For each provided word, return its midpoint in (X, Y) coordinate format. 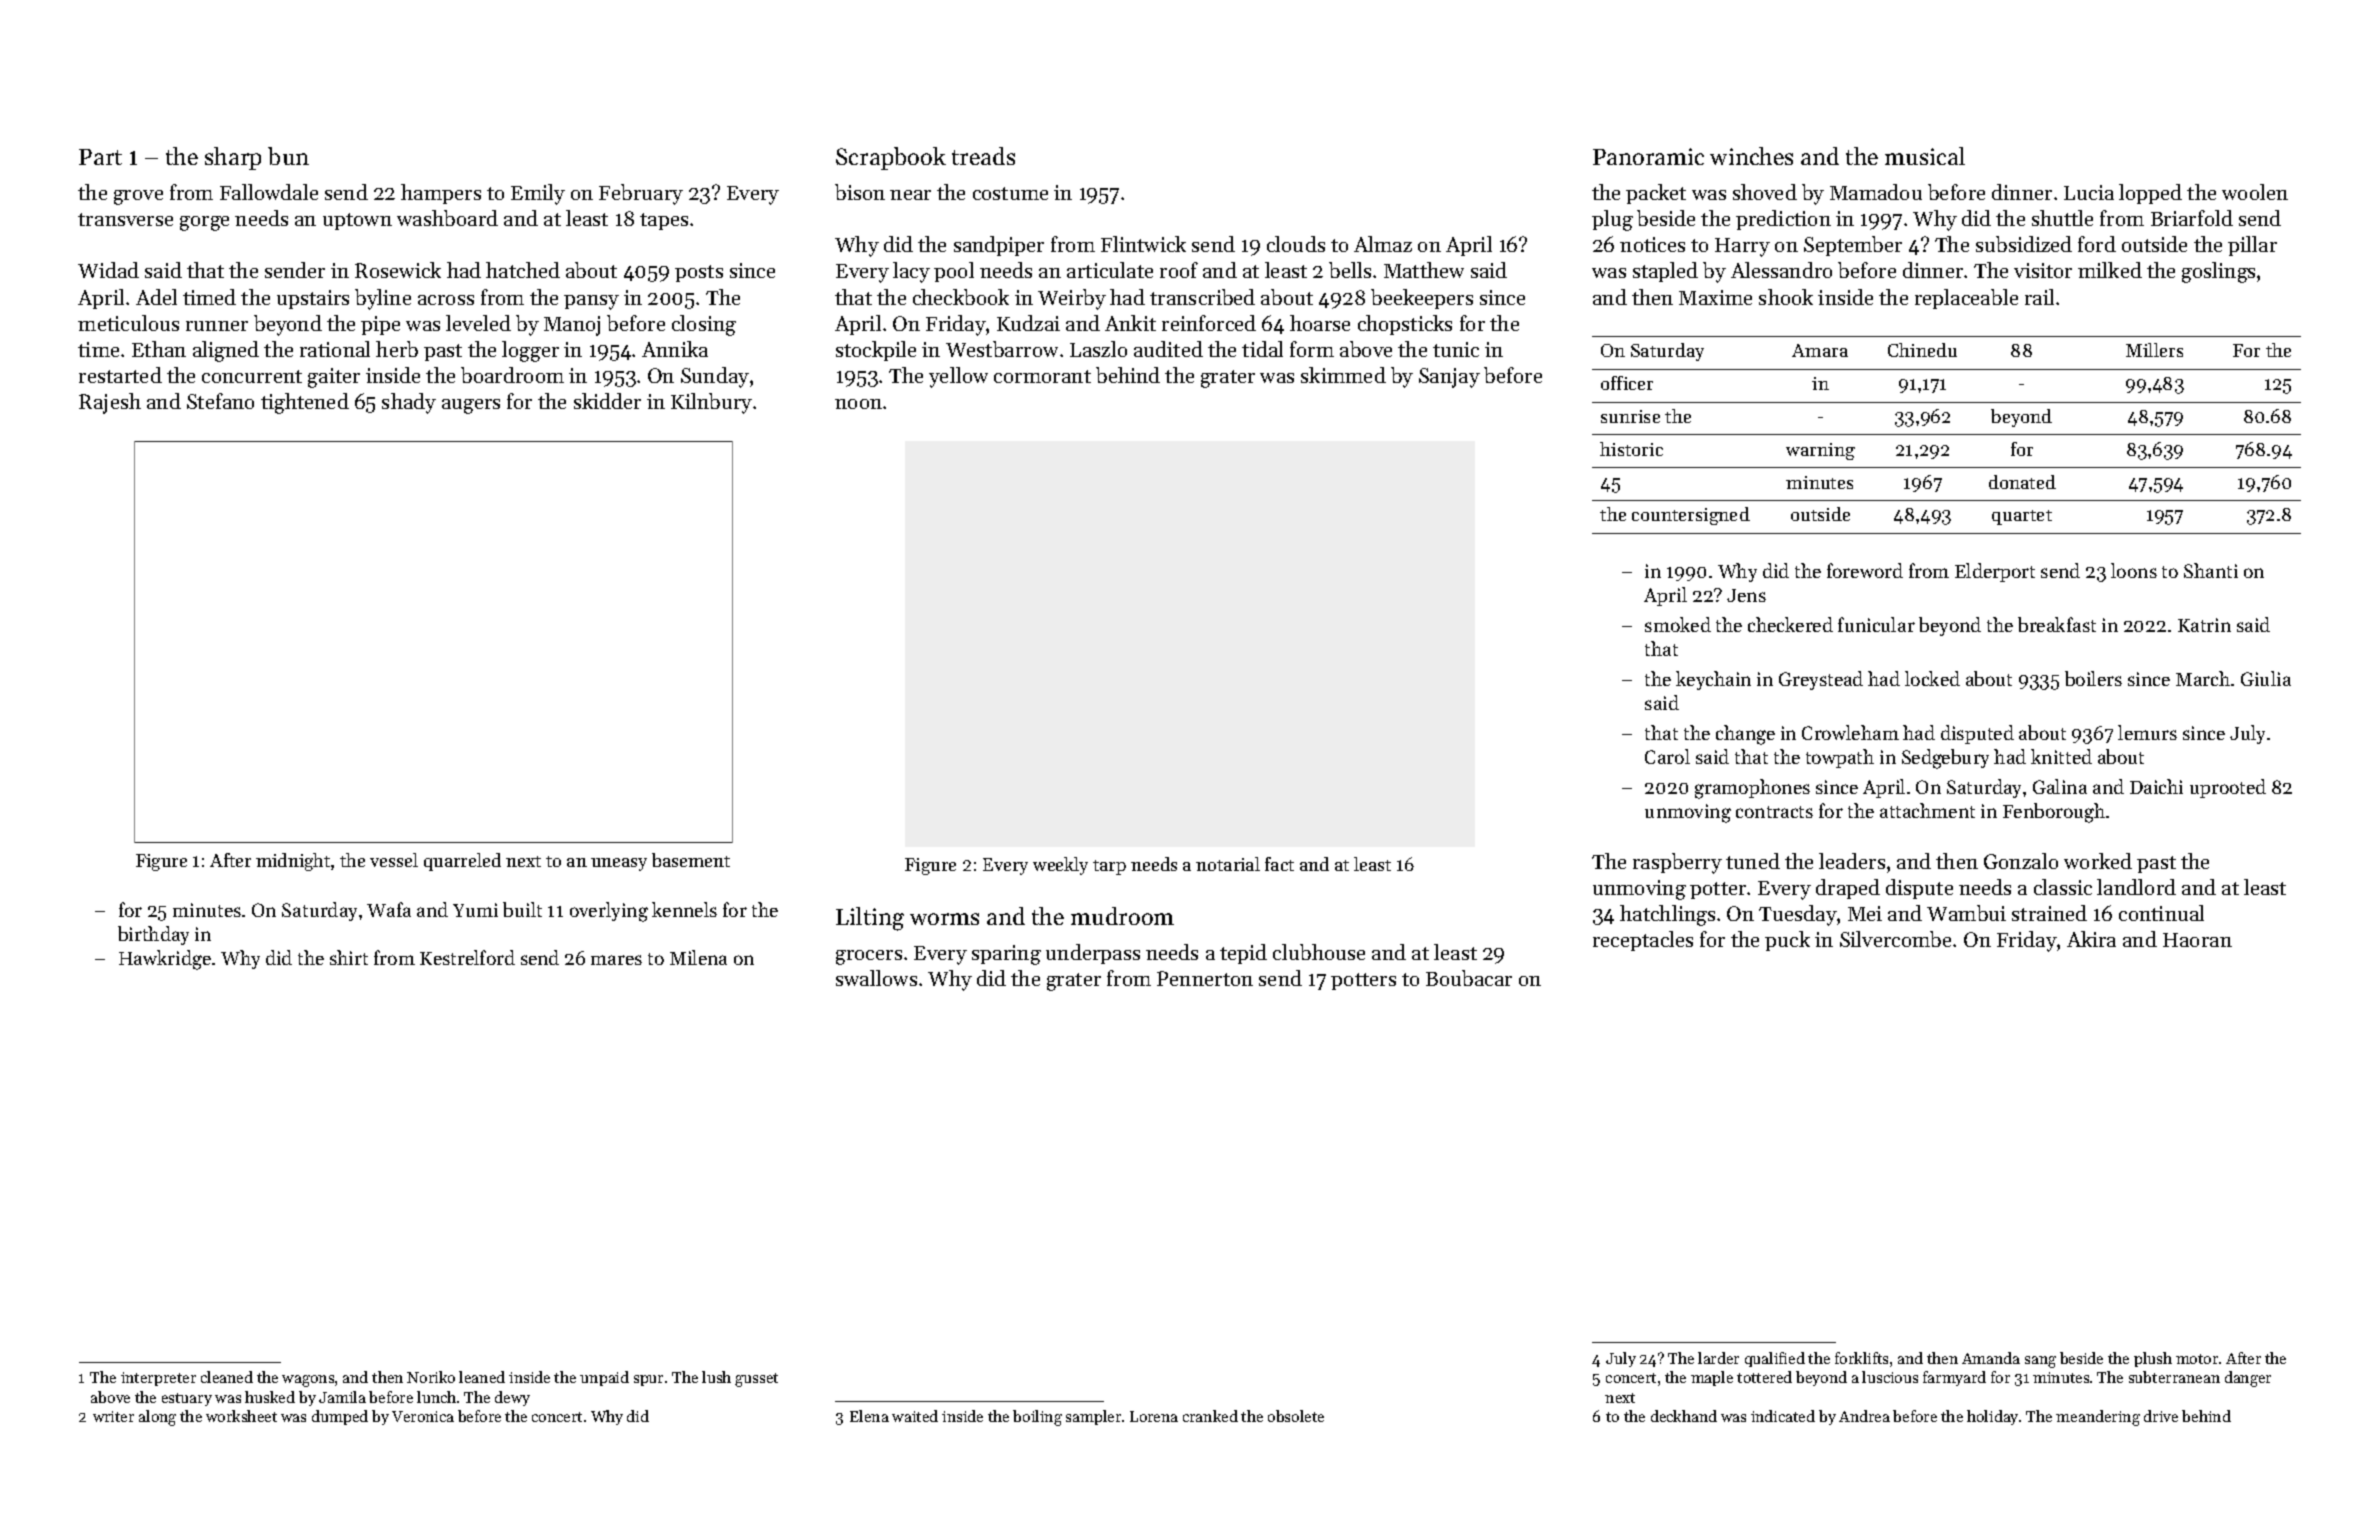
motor (2197, 1359)
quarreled (462, 862)
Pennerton (1205, 978)
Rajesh (110, 403)
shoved (1765, 192)
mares (616, 960)
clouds (1296, 244)
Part (100, 157)
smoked (1678, 624)
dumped (340, 1417)
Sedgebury (1945, 759)
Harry (1742, 247)
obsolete (1296, 1416)
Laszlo (1098, 349)
